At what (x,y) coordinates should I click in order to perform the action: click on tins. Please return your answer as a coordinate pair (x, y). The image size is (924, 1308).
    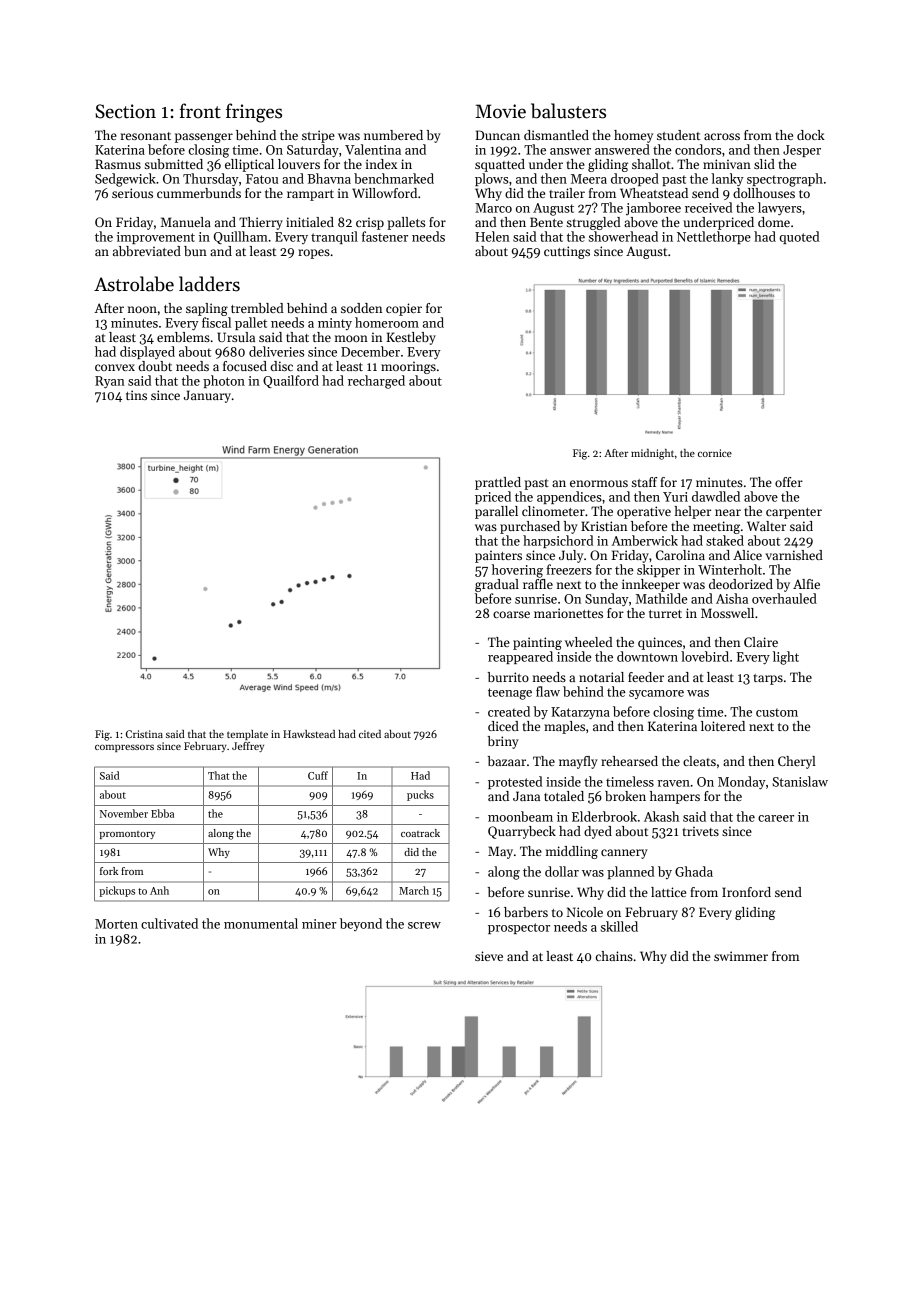
    Looking at the image, I should click on (136, 395).
